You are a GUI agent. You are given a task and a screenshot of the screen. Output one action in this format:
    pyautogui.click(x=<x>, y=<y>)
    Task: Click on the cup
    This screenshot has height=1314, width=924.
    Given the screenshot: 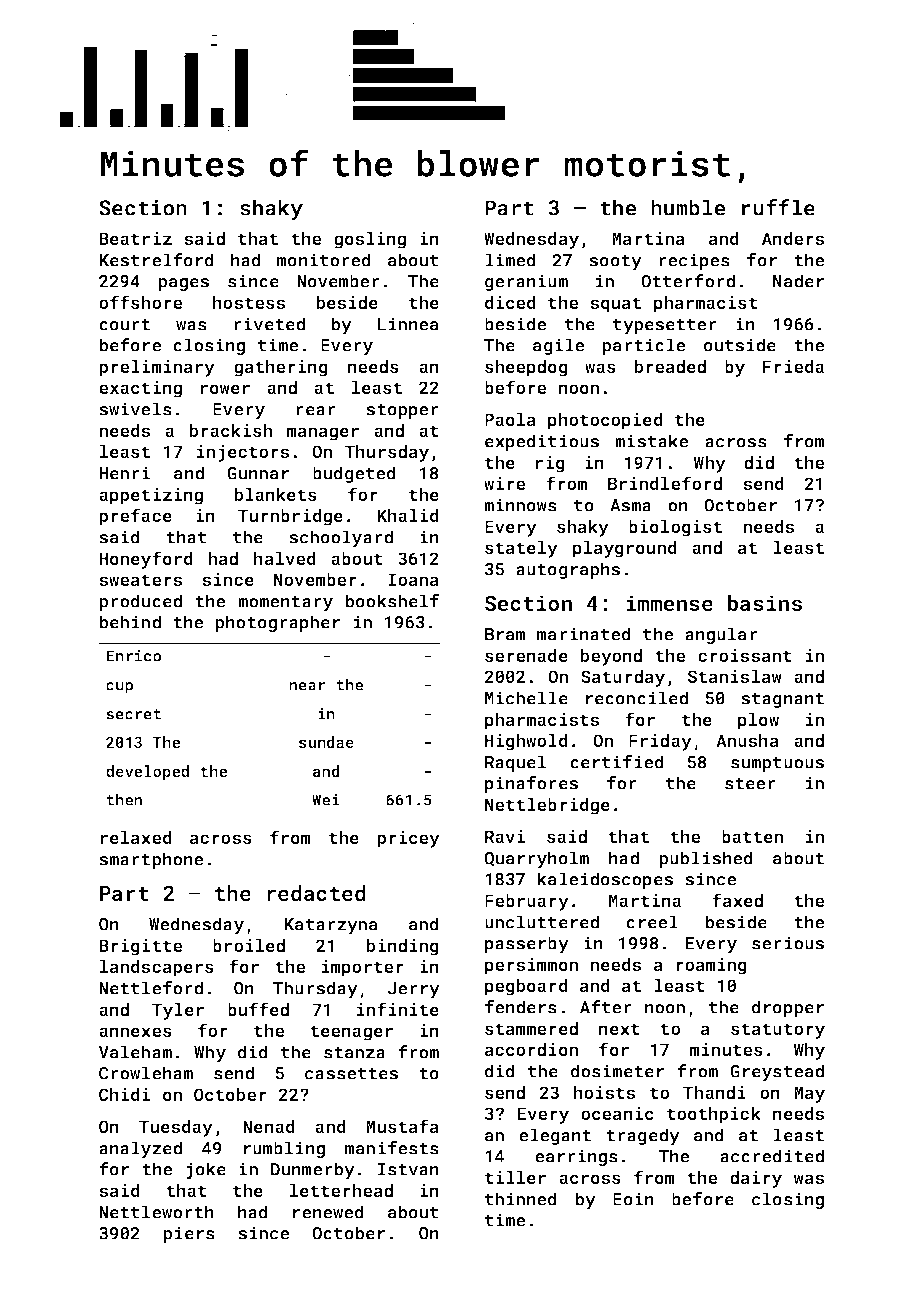 What is the action you would take?
    pyautogui.click(x=119, y=688)
